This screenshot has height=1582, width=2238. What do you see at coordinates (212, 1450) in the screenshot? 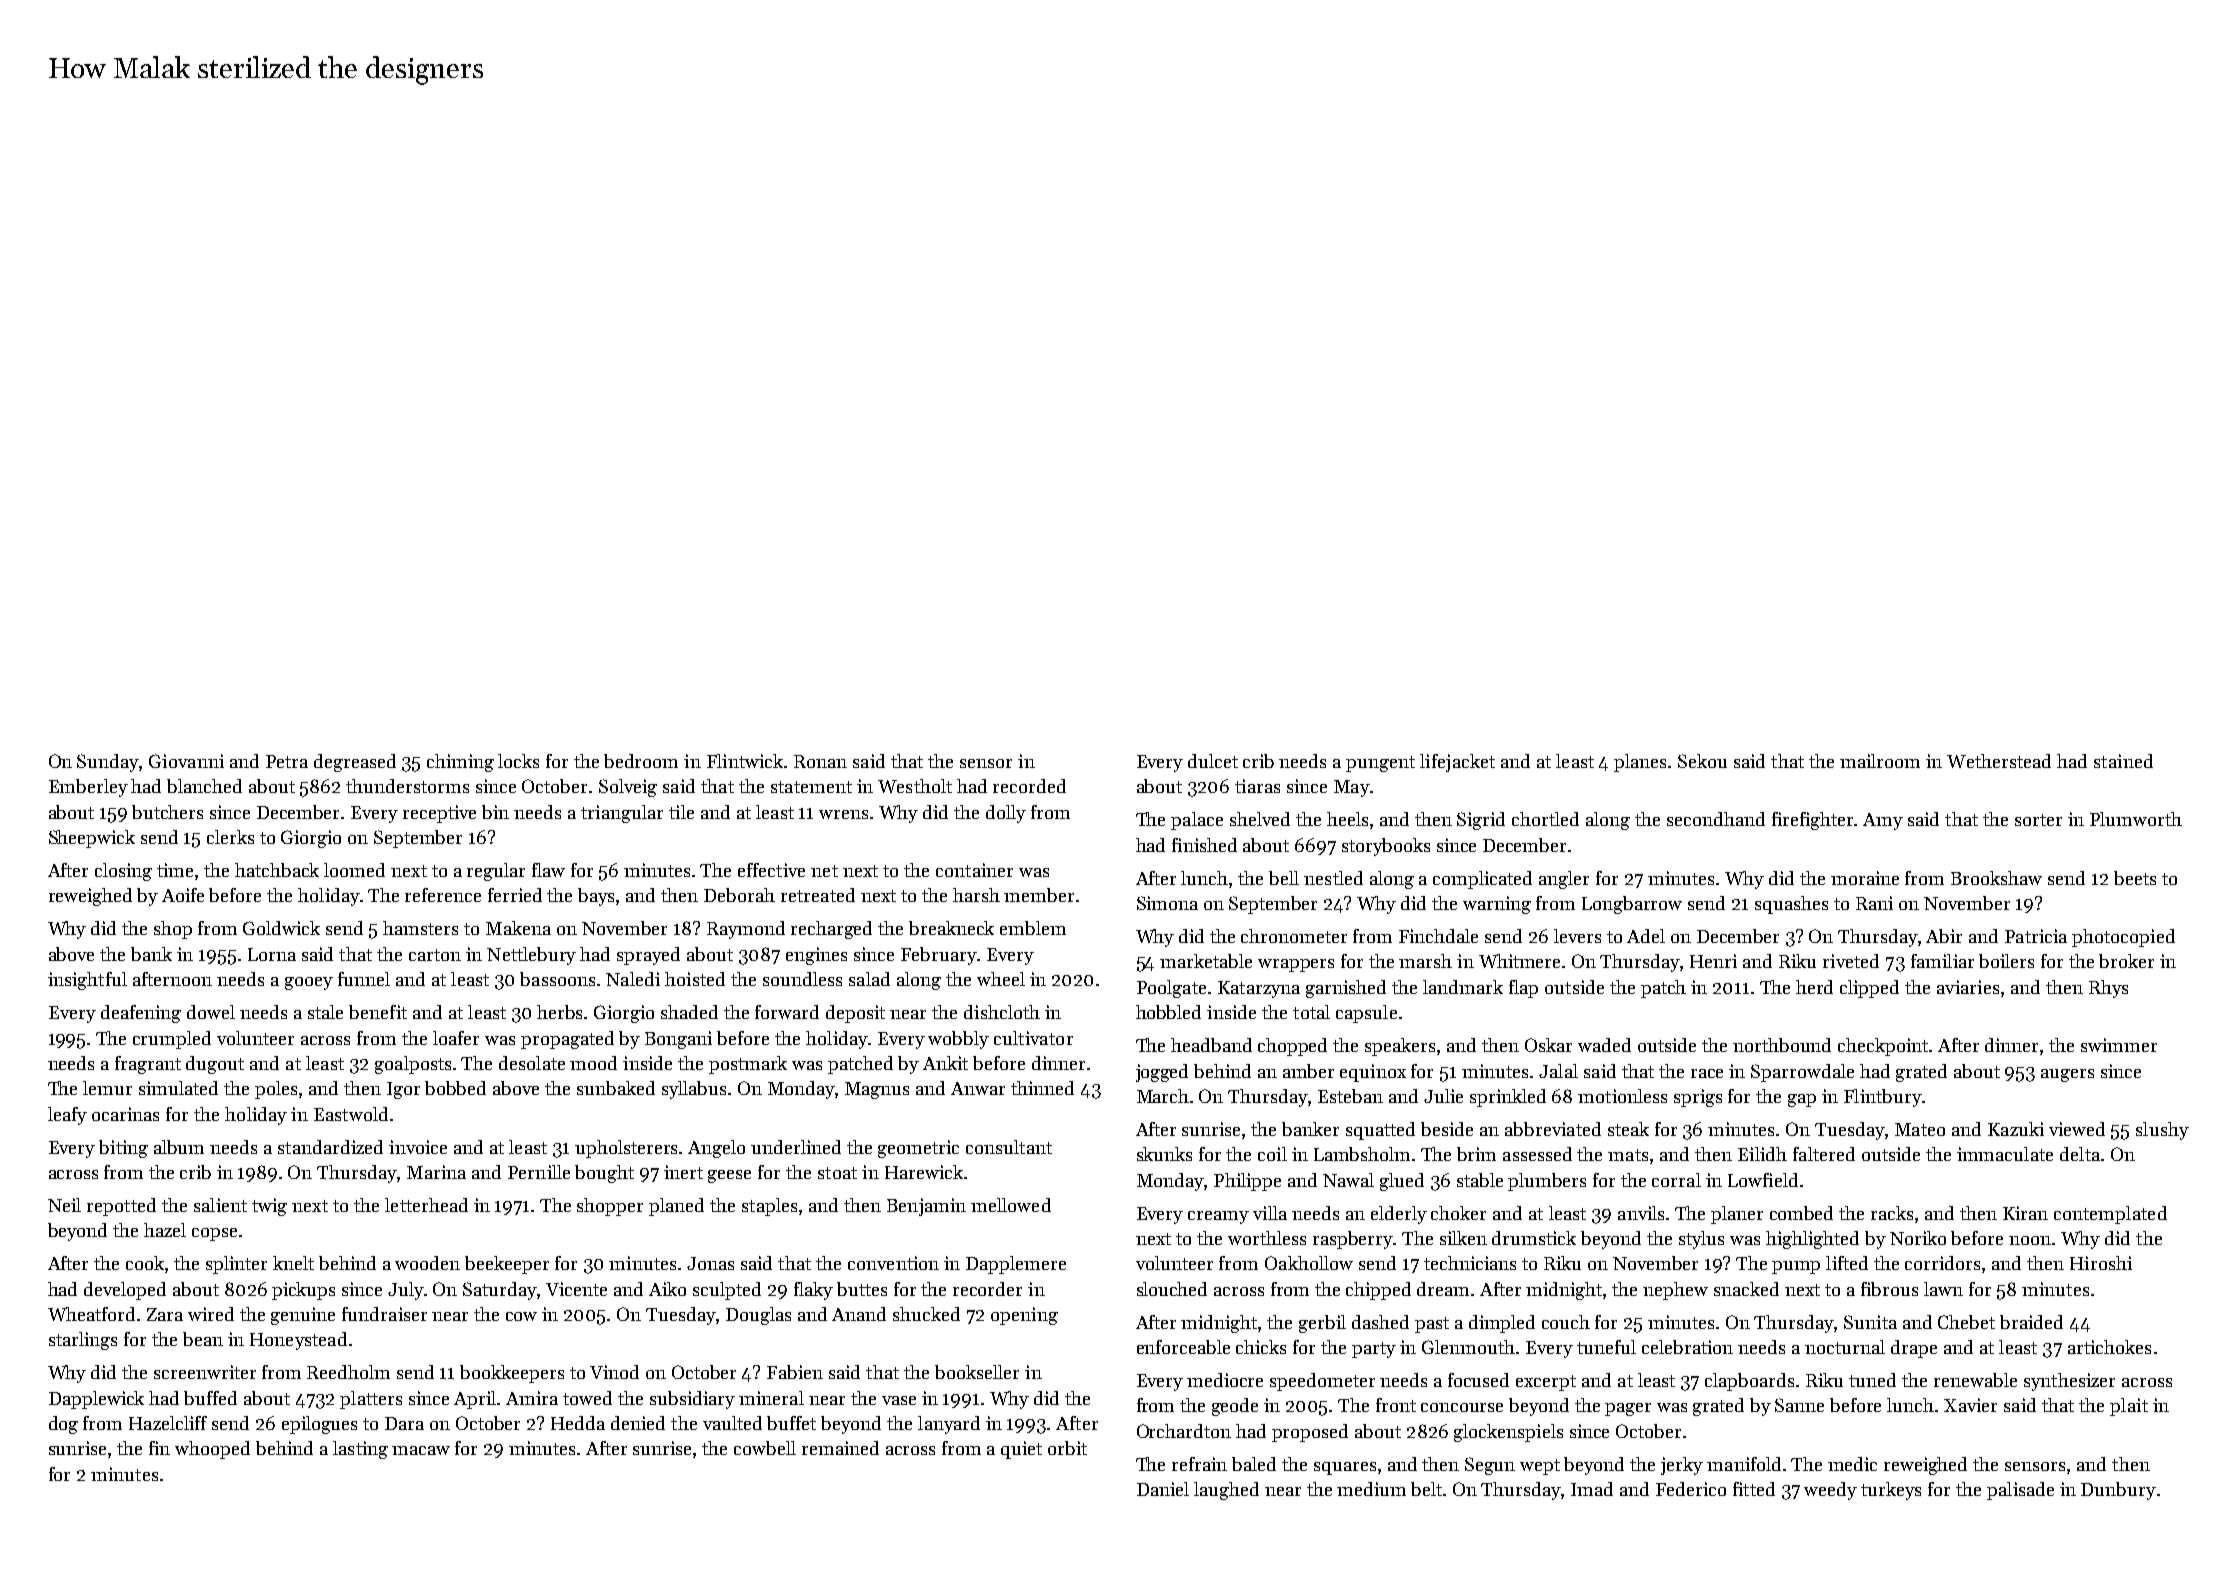
I see `whooped` at bounding box center [212, 1450].
